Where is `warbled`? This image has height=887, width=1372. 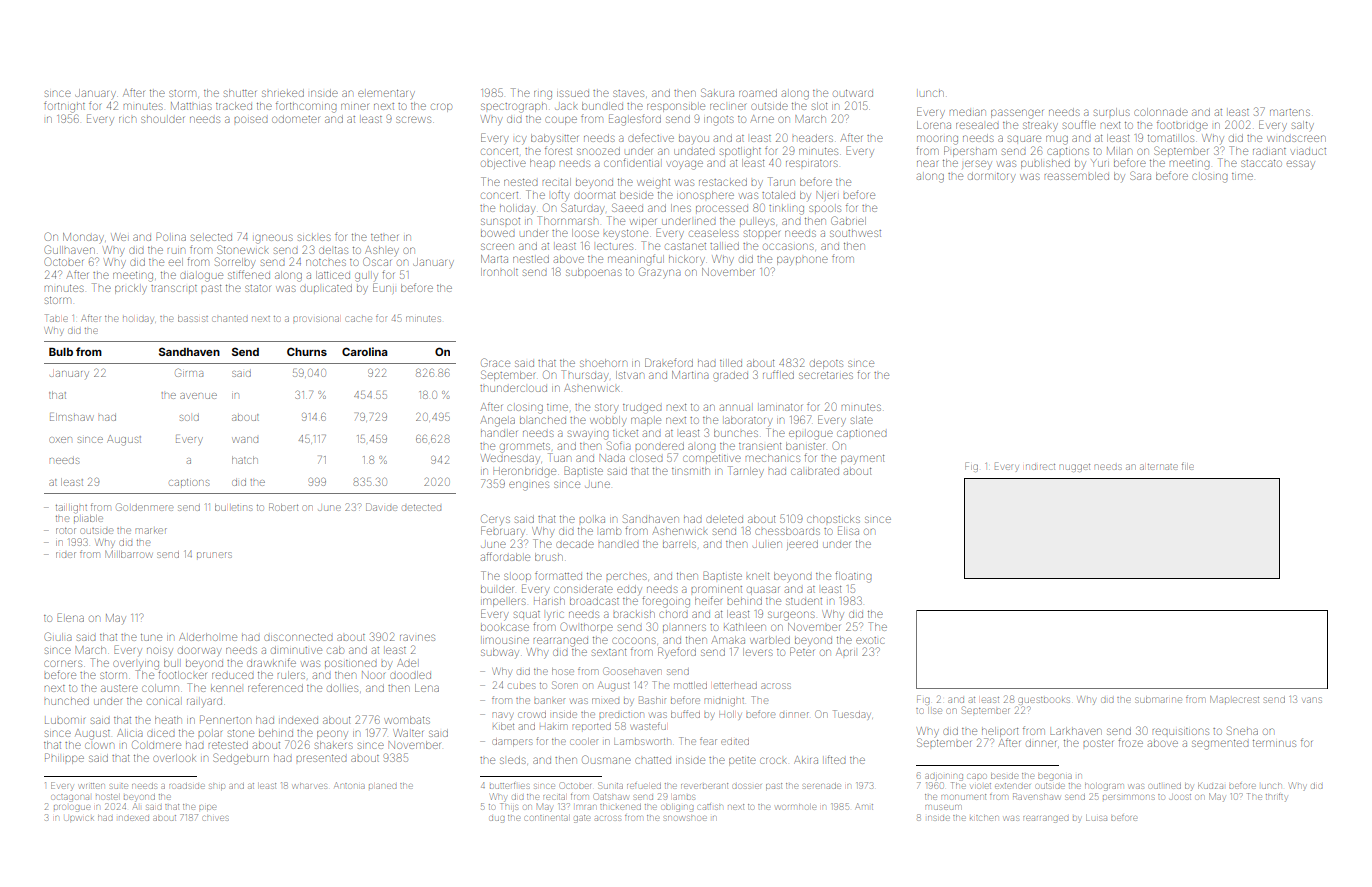 warbled is located at coordinates (770, 640).
